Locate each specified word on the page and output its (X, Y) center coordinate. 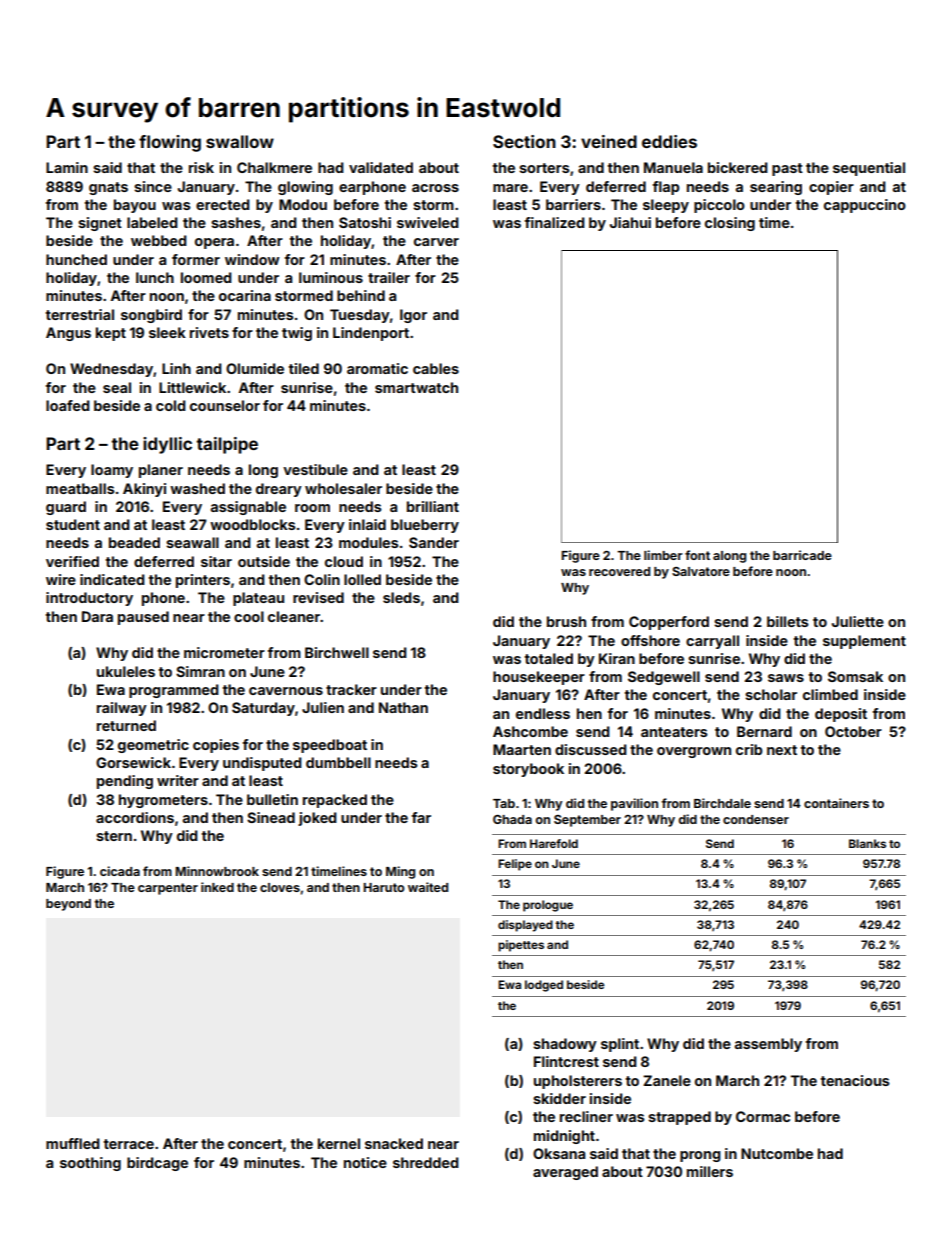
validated (381, 167)
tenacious (855, 1080)
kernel (339, 1143)
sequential (869, 169)
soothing (90, 1164)
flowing (170, 143)
